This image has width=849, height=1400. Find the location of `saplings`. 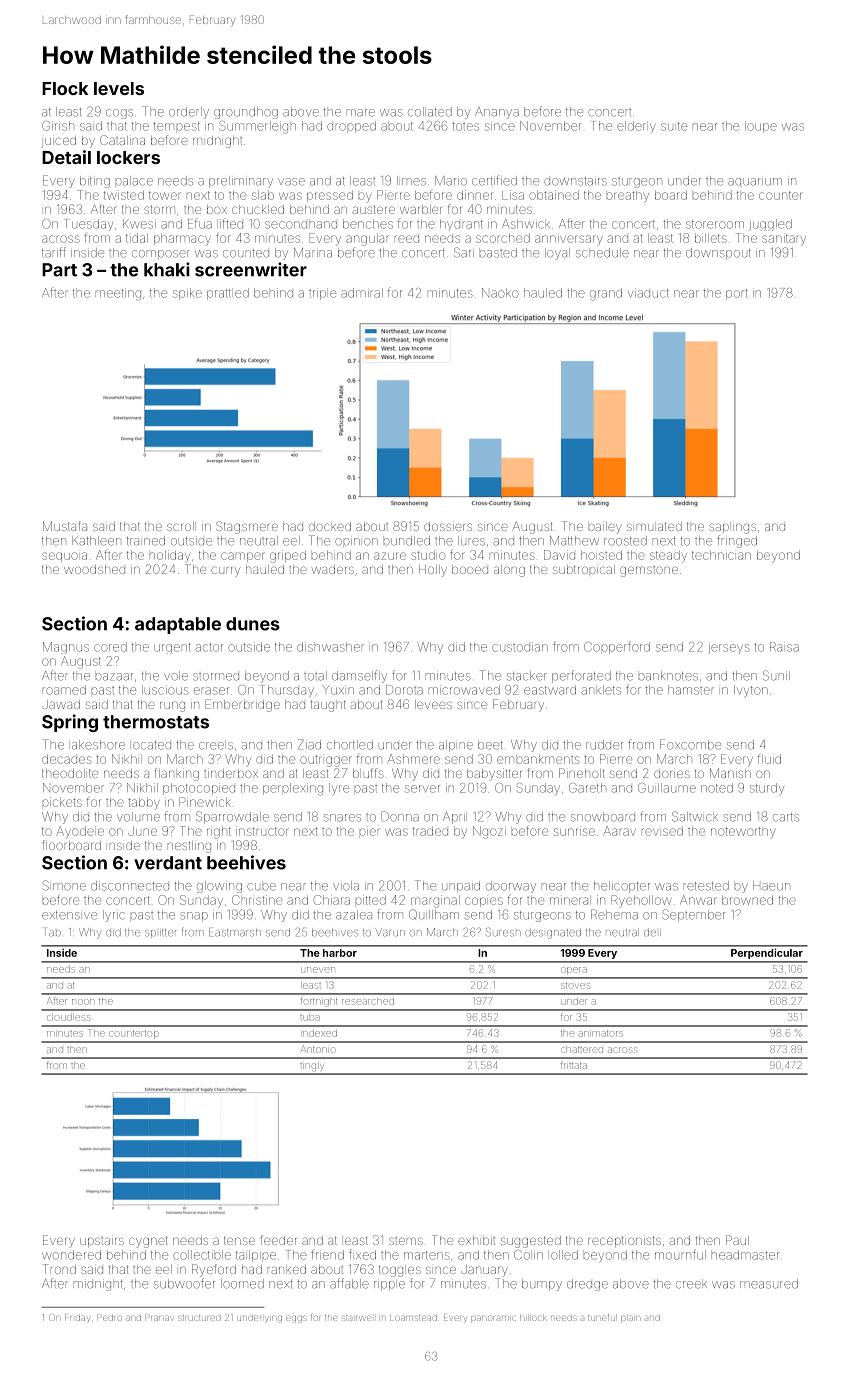

saplings is located at coordinates (732, 528).
